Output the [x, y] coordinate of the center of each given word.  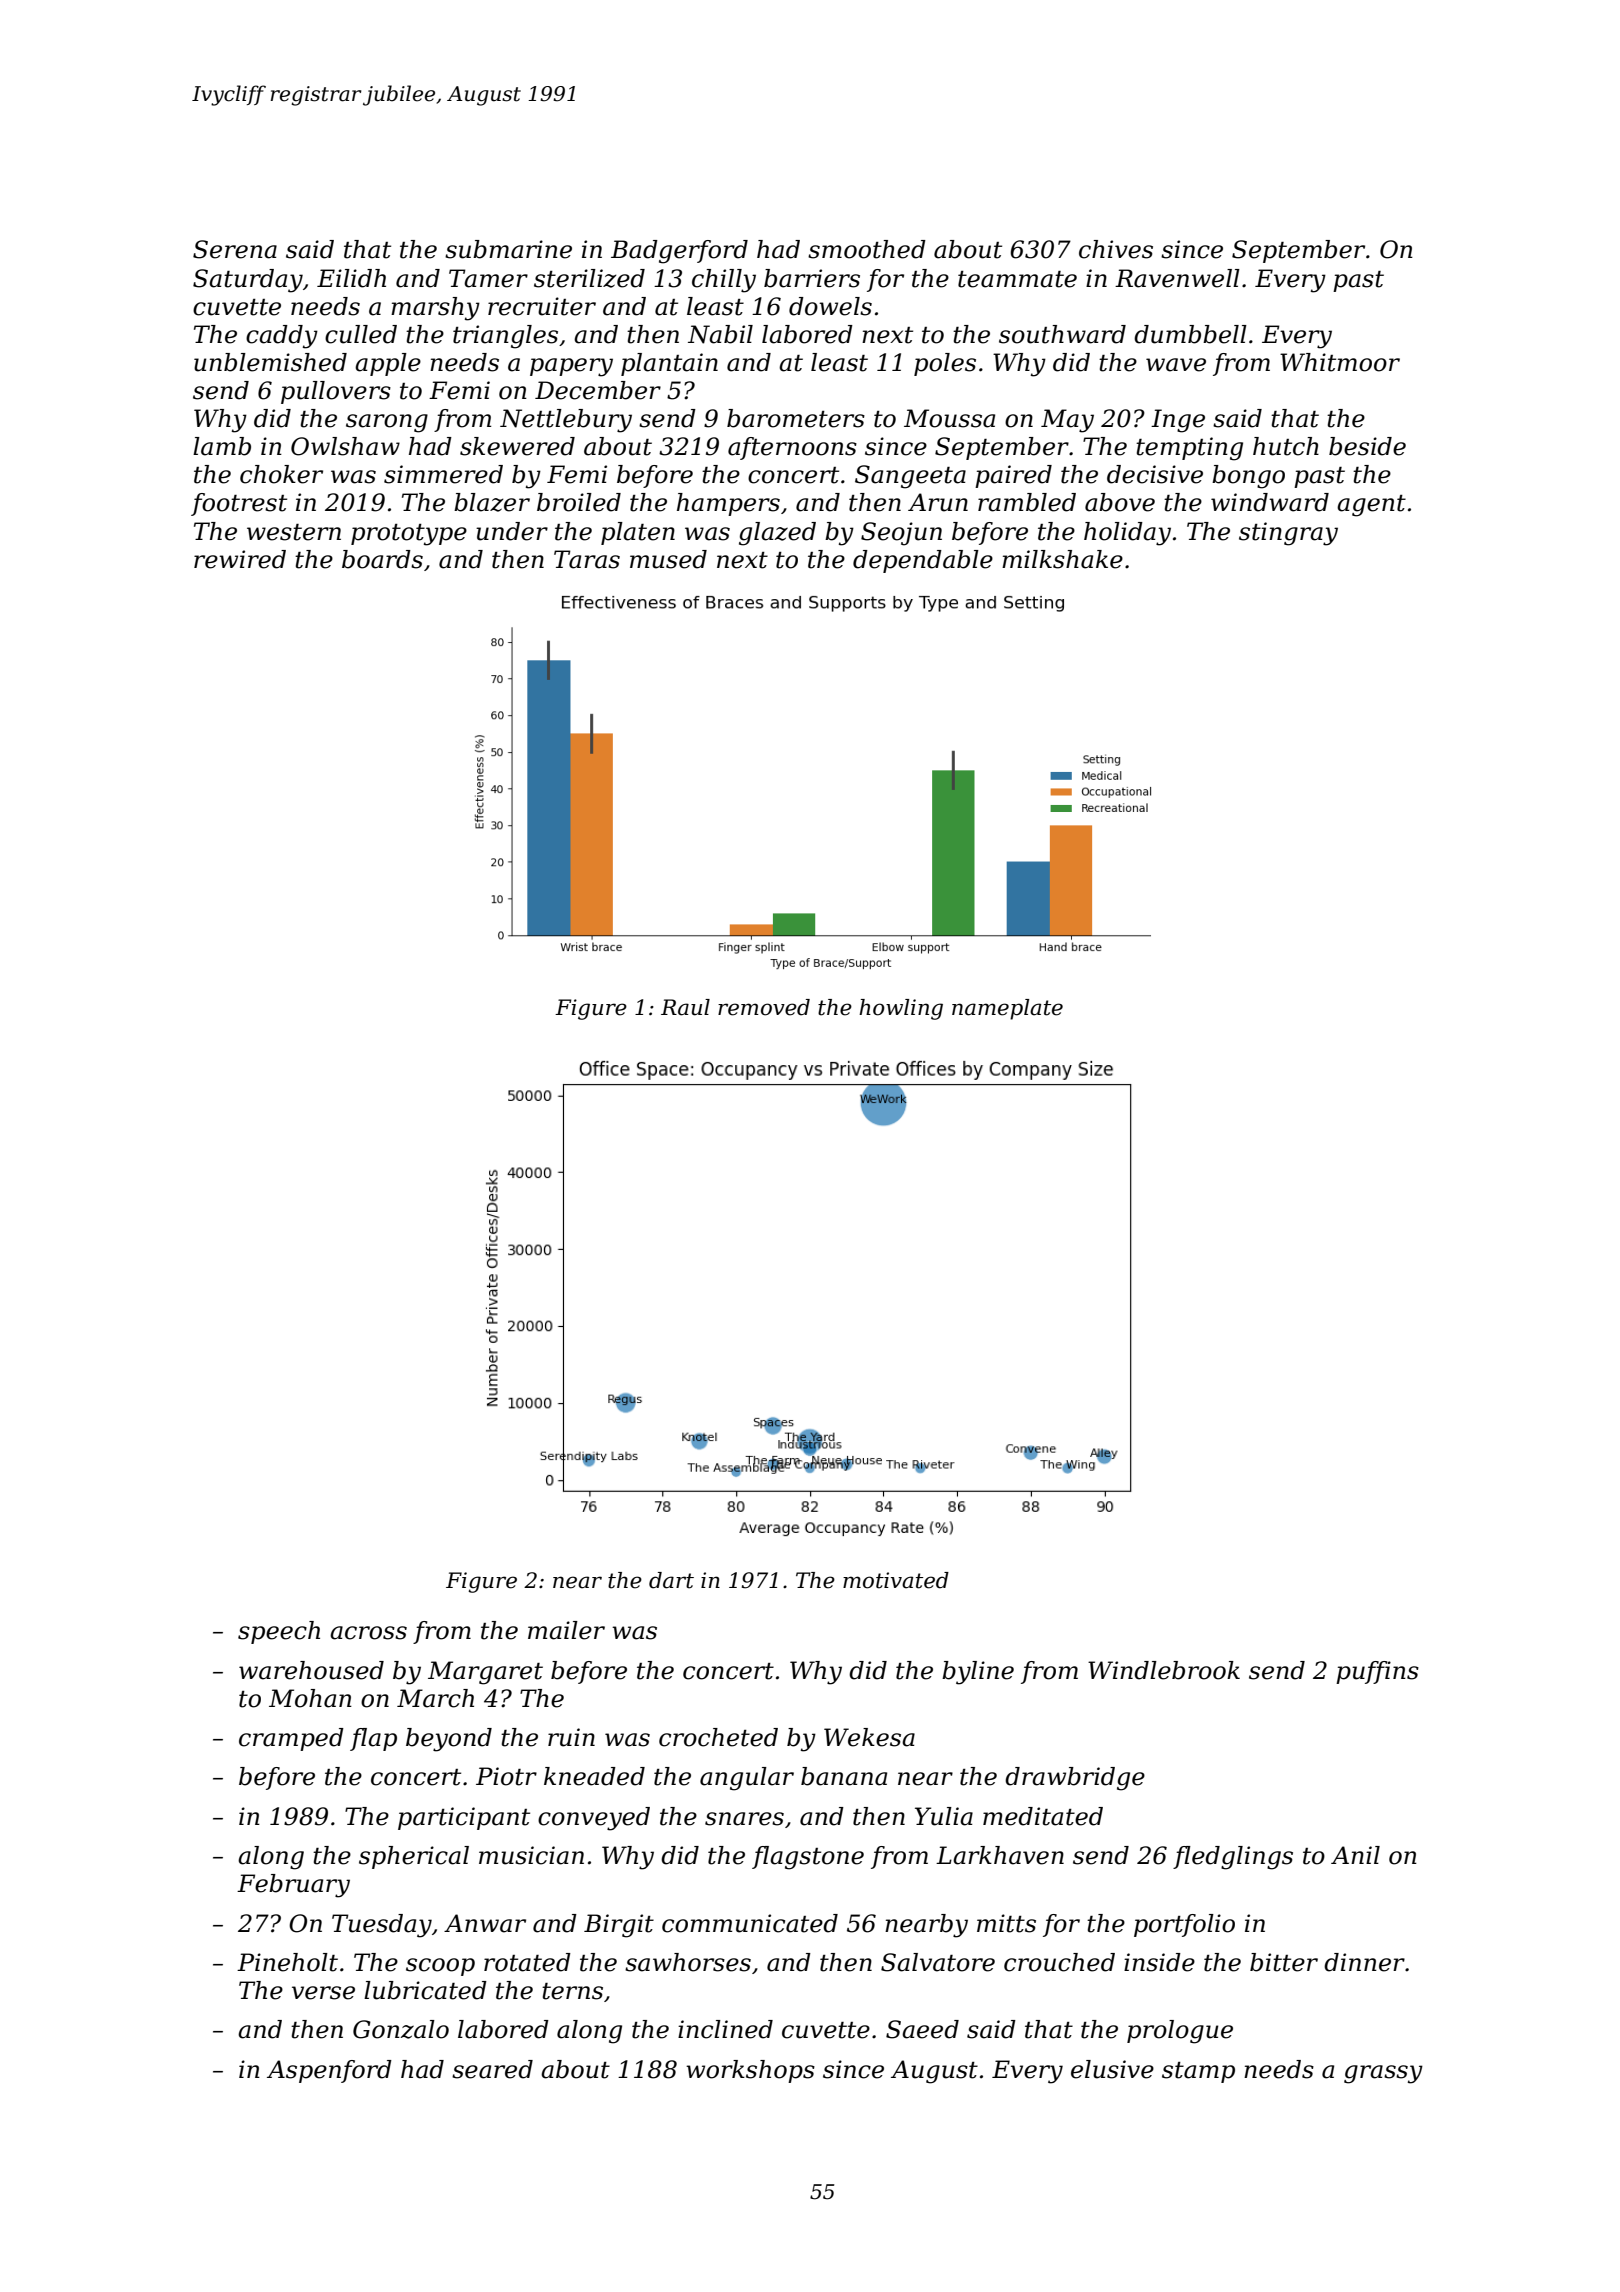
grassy [1383, 2074]
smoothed [867, 249]
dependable [923, 561]
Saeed [922, 2029]
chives [1116, 249]
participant [464, 1818]
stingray [1288, 534]
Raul [685, 1007]
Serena [235, 249]
